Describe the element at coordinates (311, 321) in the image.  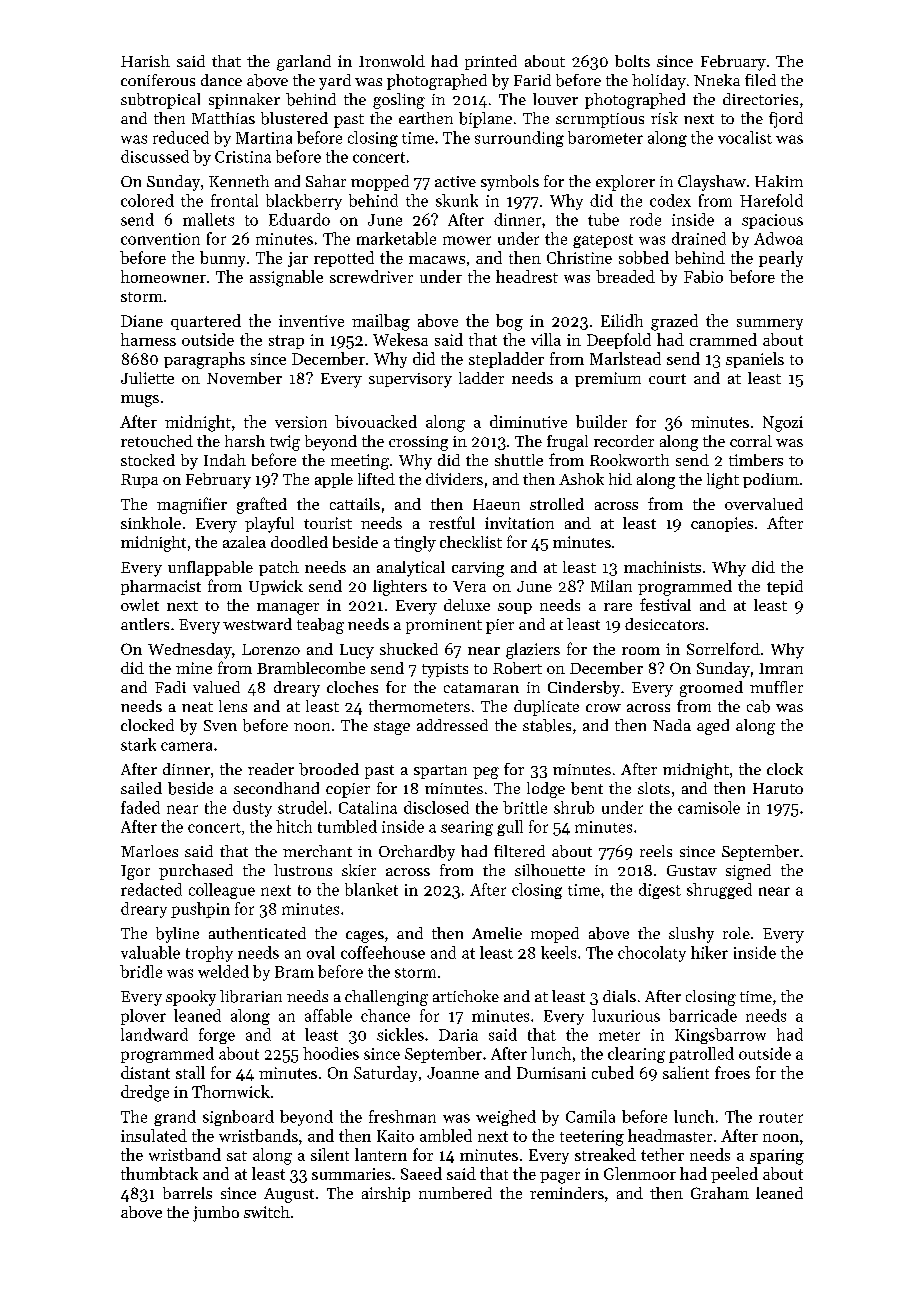
I see `inventive` at that location.
